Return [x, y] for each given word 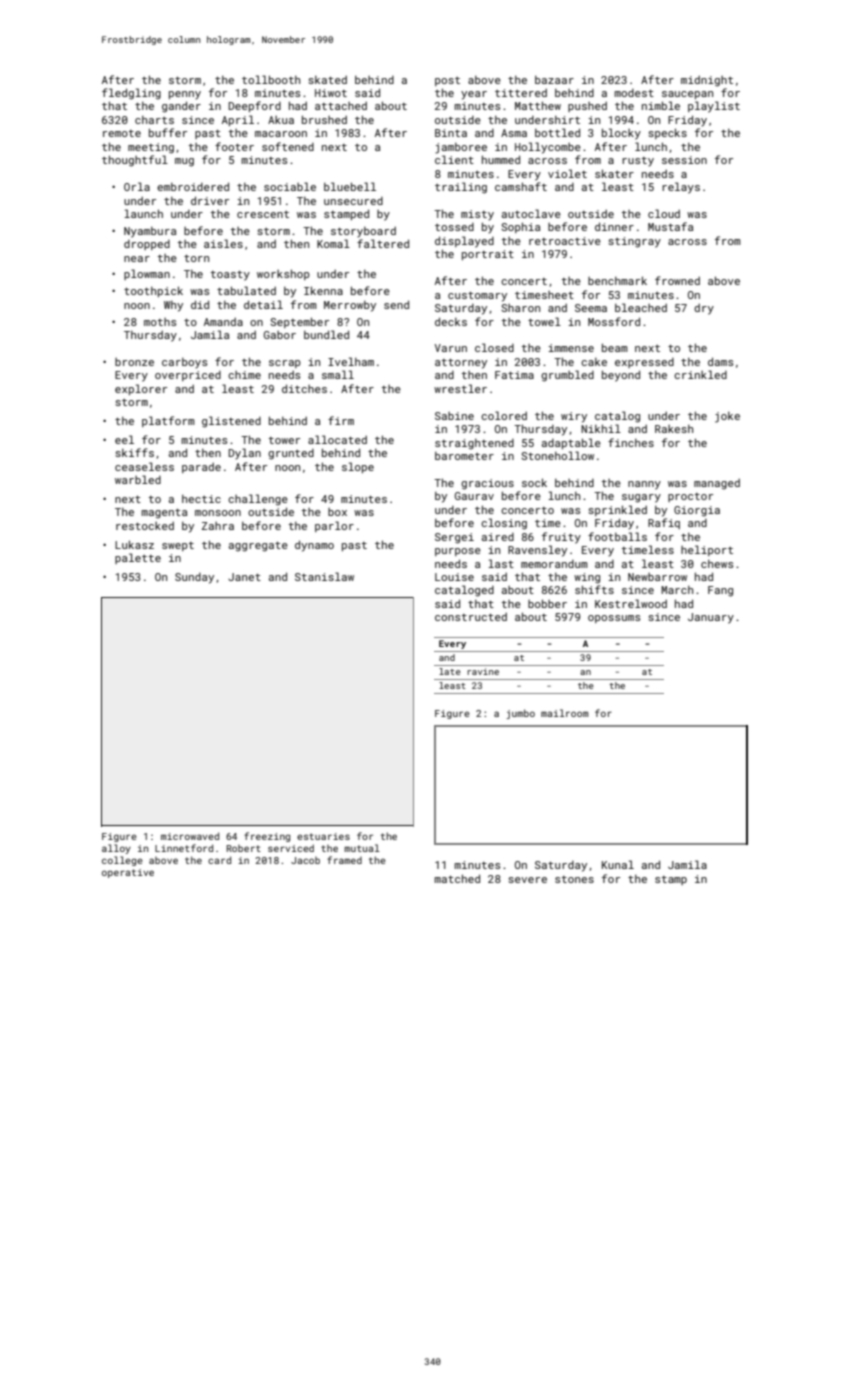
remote [122, 133]
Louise [454, 577]
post [447, 81]
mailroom [565, 713]
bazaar [554, 80]
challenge [258, 500]
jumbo [521, 714]
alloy [116, 849]
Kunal [618, 864]
